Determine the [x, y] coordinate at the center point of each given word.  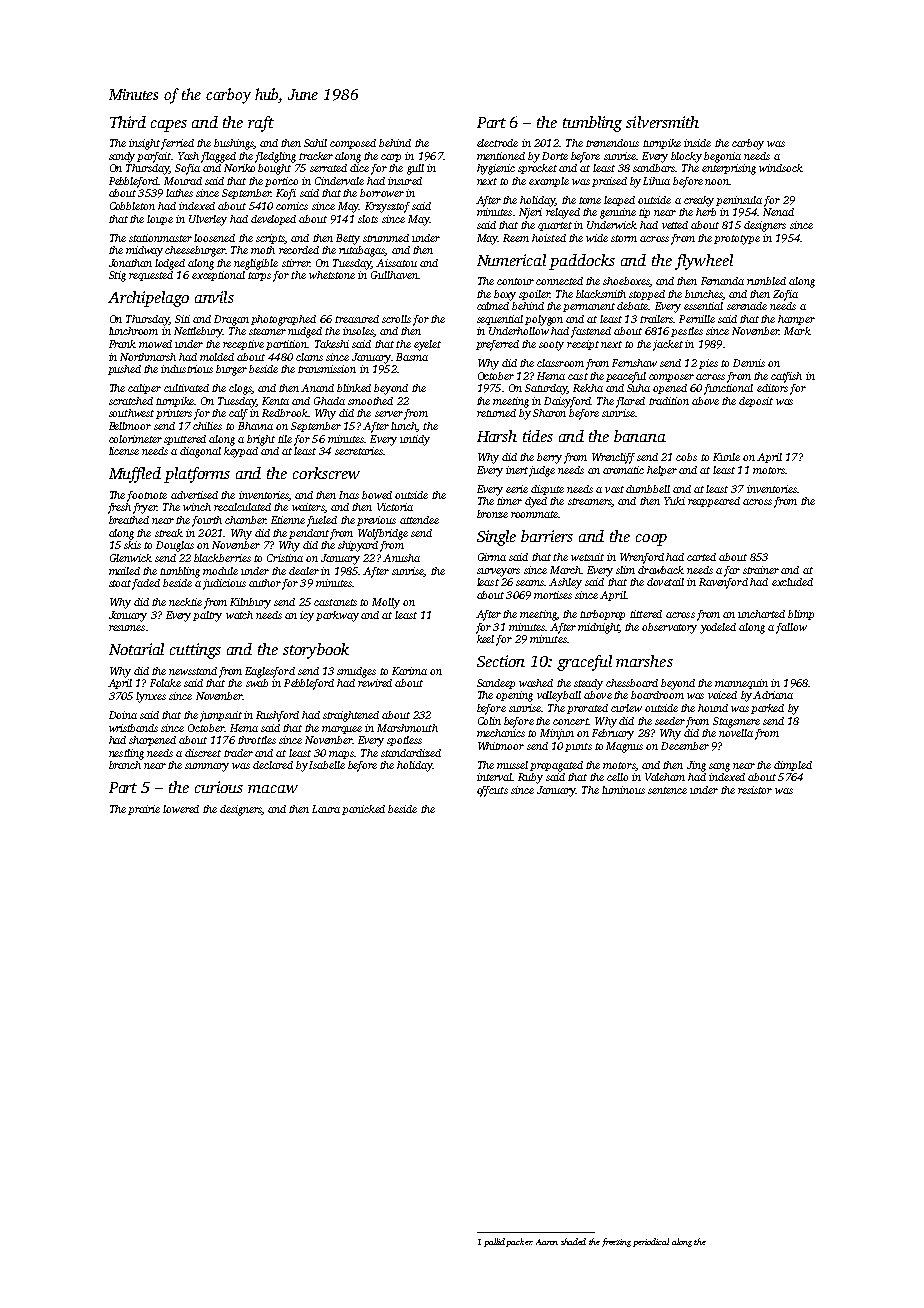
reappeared [714, 502]
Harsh [497, 436]
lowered [181, 809]
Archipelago [148, 299]
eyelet [427, 345]
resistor [755, 790]
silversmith [662, 122]
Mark [797, 331]
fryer [145, 508]
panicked [363, 810]
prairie [144, 810]
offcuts [492, 791]
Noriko [239, 168]
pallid [494, 1242]
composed [353, 144]
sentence [667, 790]
